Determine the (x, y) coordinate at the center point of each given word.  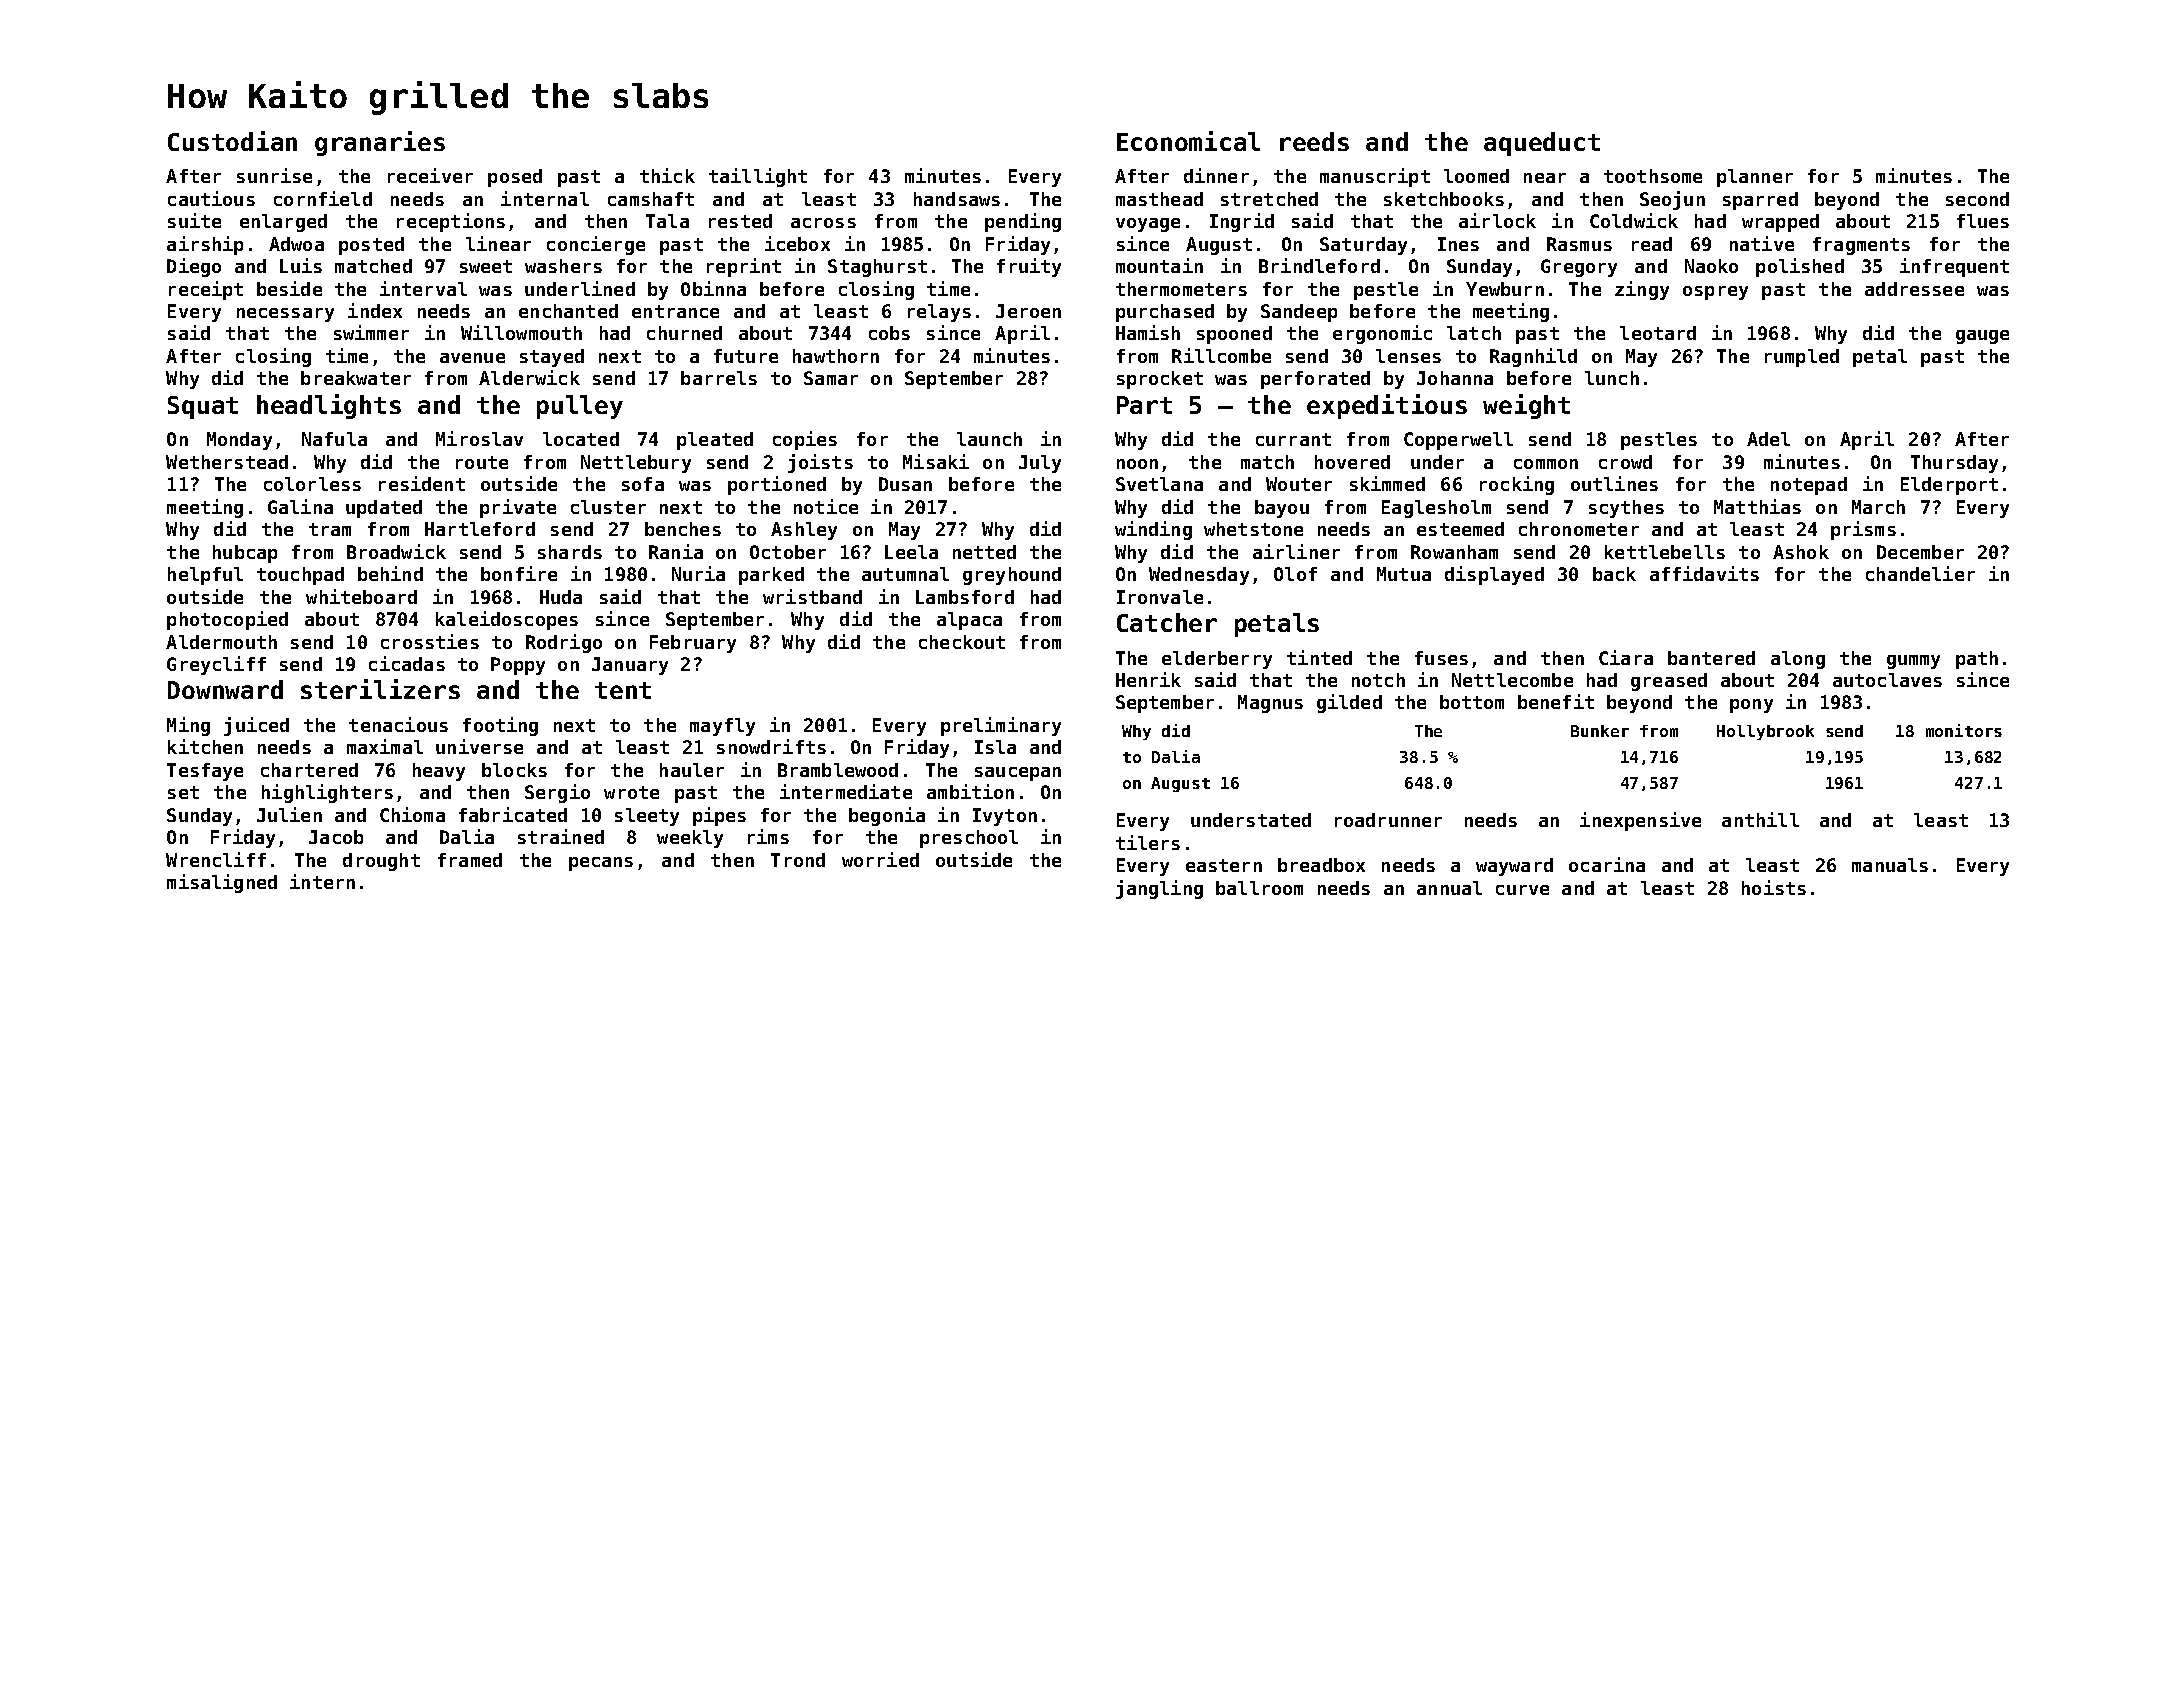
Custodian (232, 141)
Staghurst (877, 268)
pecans (601, 864)
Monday (239, 441)
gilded (1349, 703)
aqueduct (1542, 144)
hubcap (245, 554)
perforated (1315, 380)
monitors (1964, 730)
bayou (1282, 509)
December (1920, 552)
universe (479, 746)
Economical (1188, 141)
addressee (1914, 289)
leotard (1658, 333)
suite (194, 220)
